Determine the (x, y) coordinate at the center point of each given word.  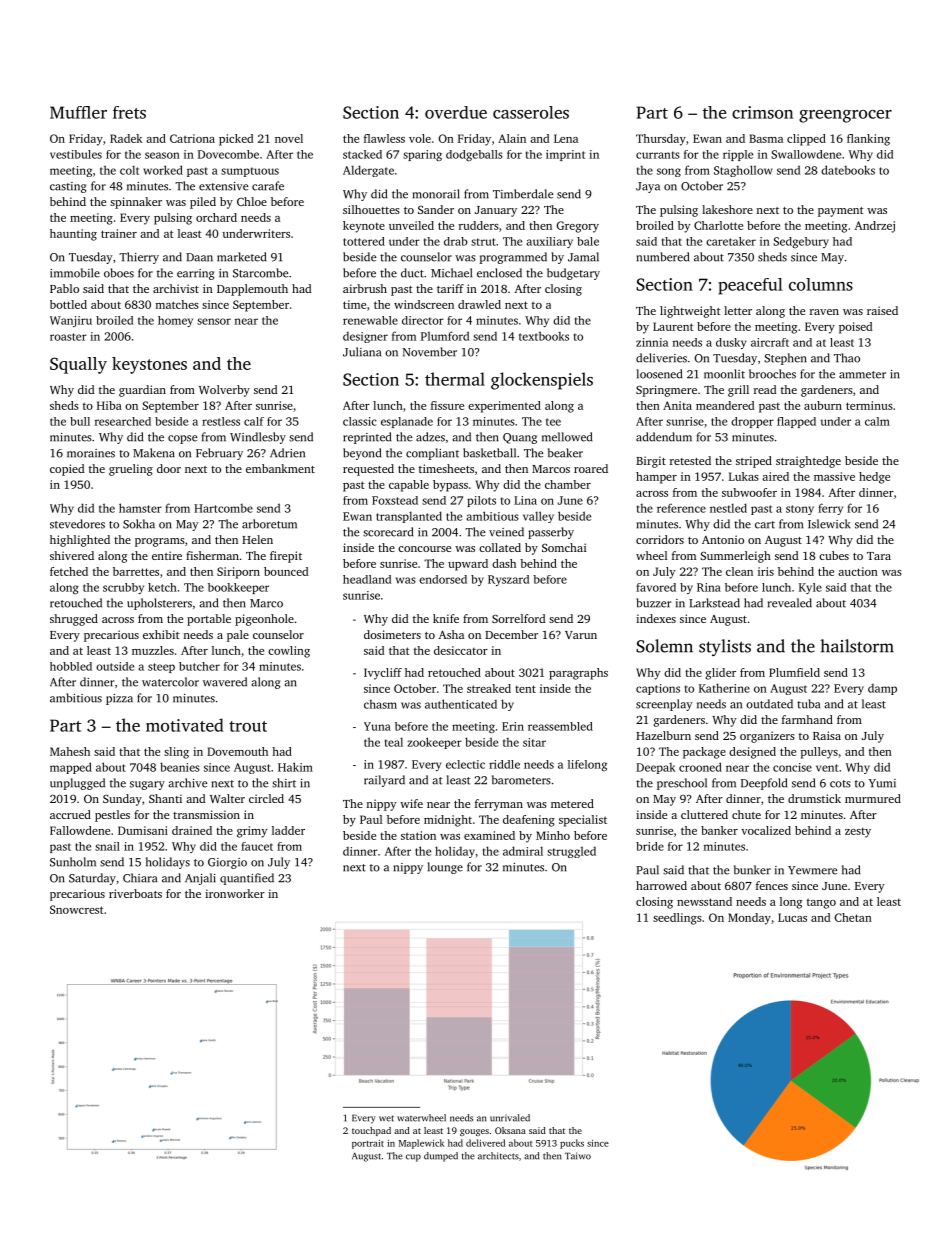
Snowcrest (76, 909)
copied (67, 470)
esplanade (407, 422)
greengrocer (845, 116)
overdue (456, 112)
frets (129, 112)
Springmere (666, 391)
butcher (199, 666)
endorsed (443, 579)
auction (858, 571)
